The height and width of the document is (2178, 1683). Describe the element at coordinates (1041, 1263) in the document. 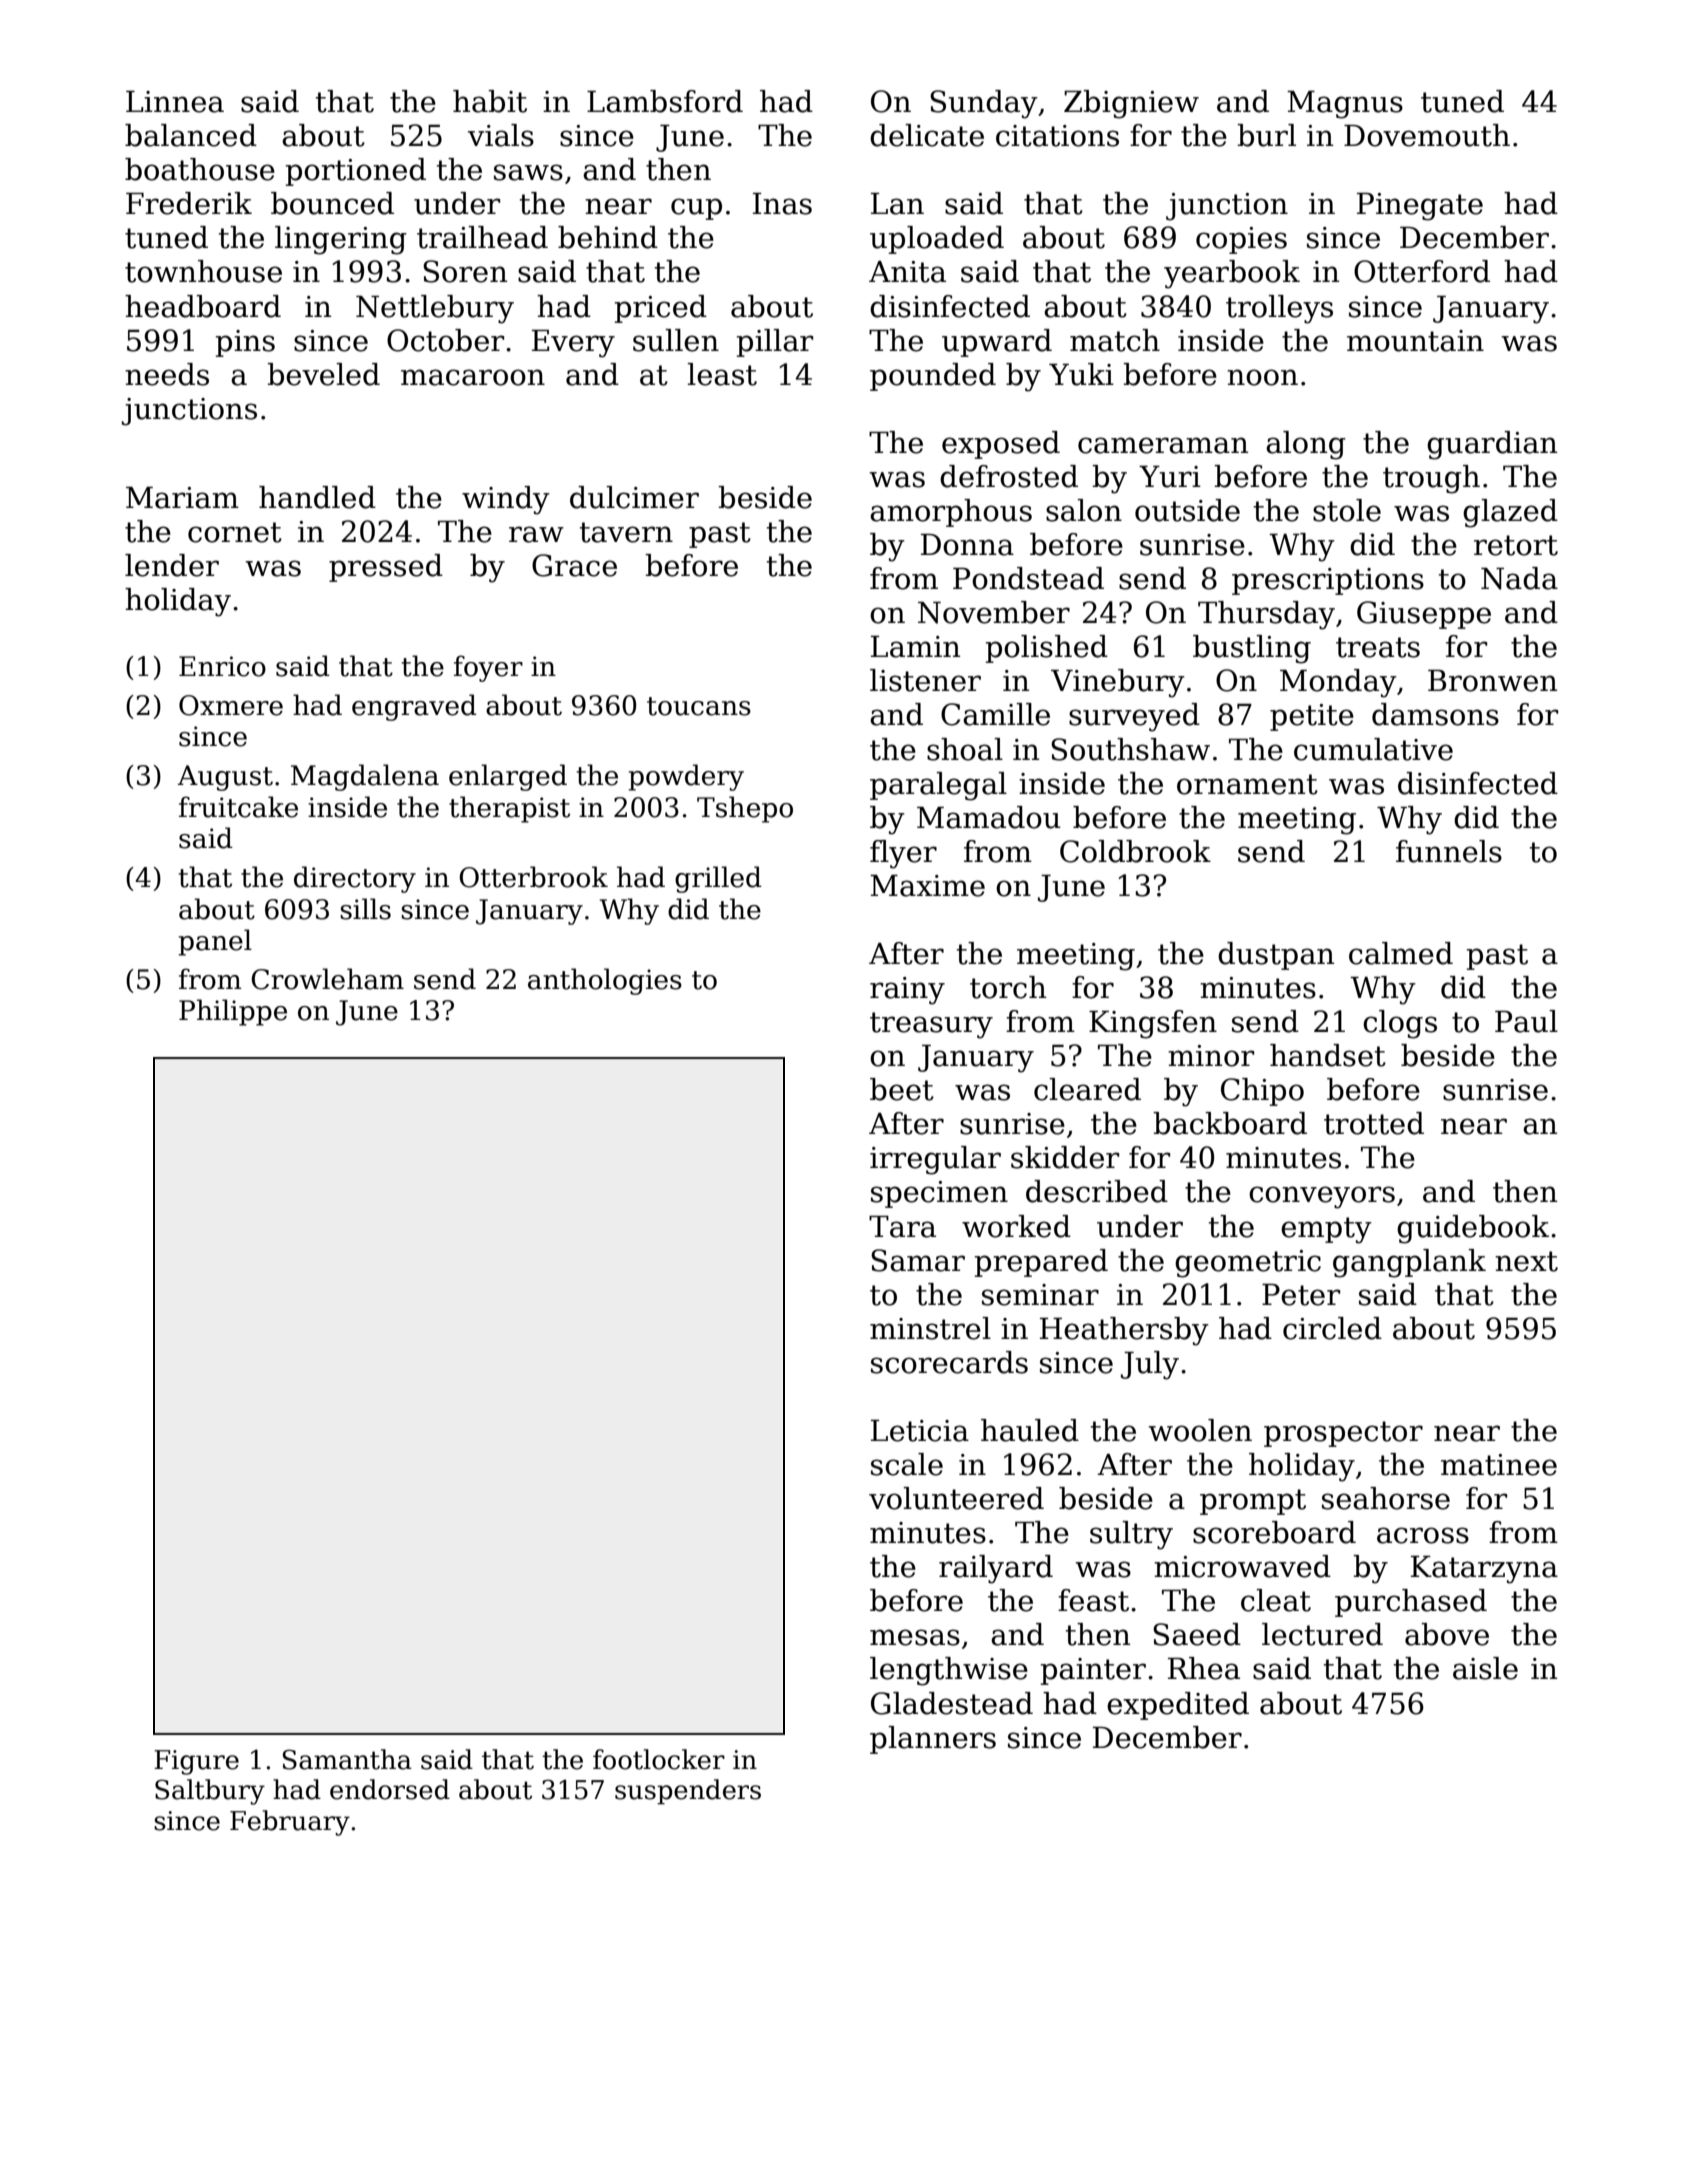

I see `prepared` at that location.
